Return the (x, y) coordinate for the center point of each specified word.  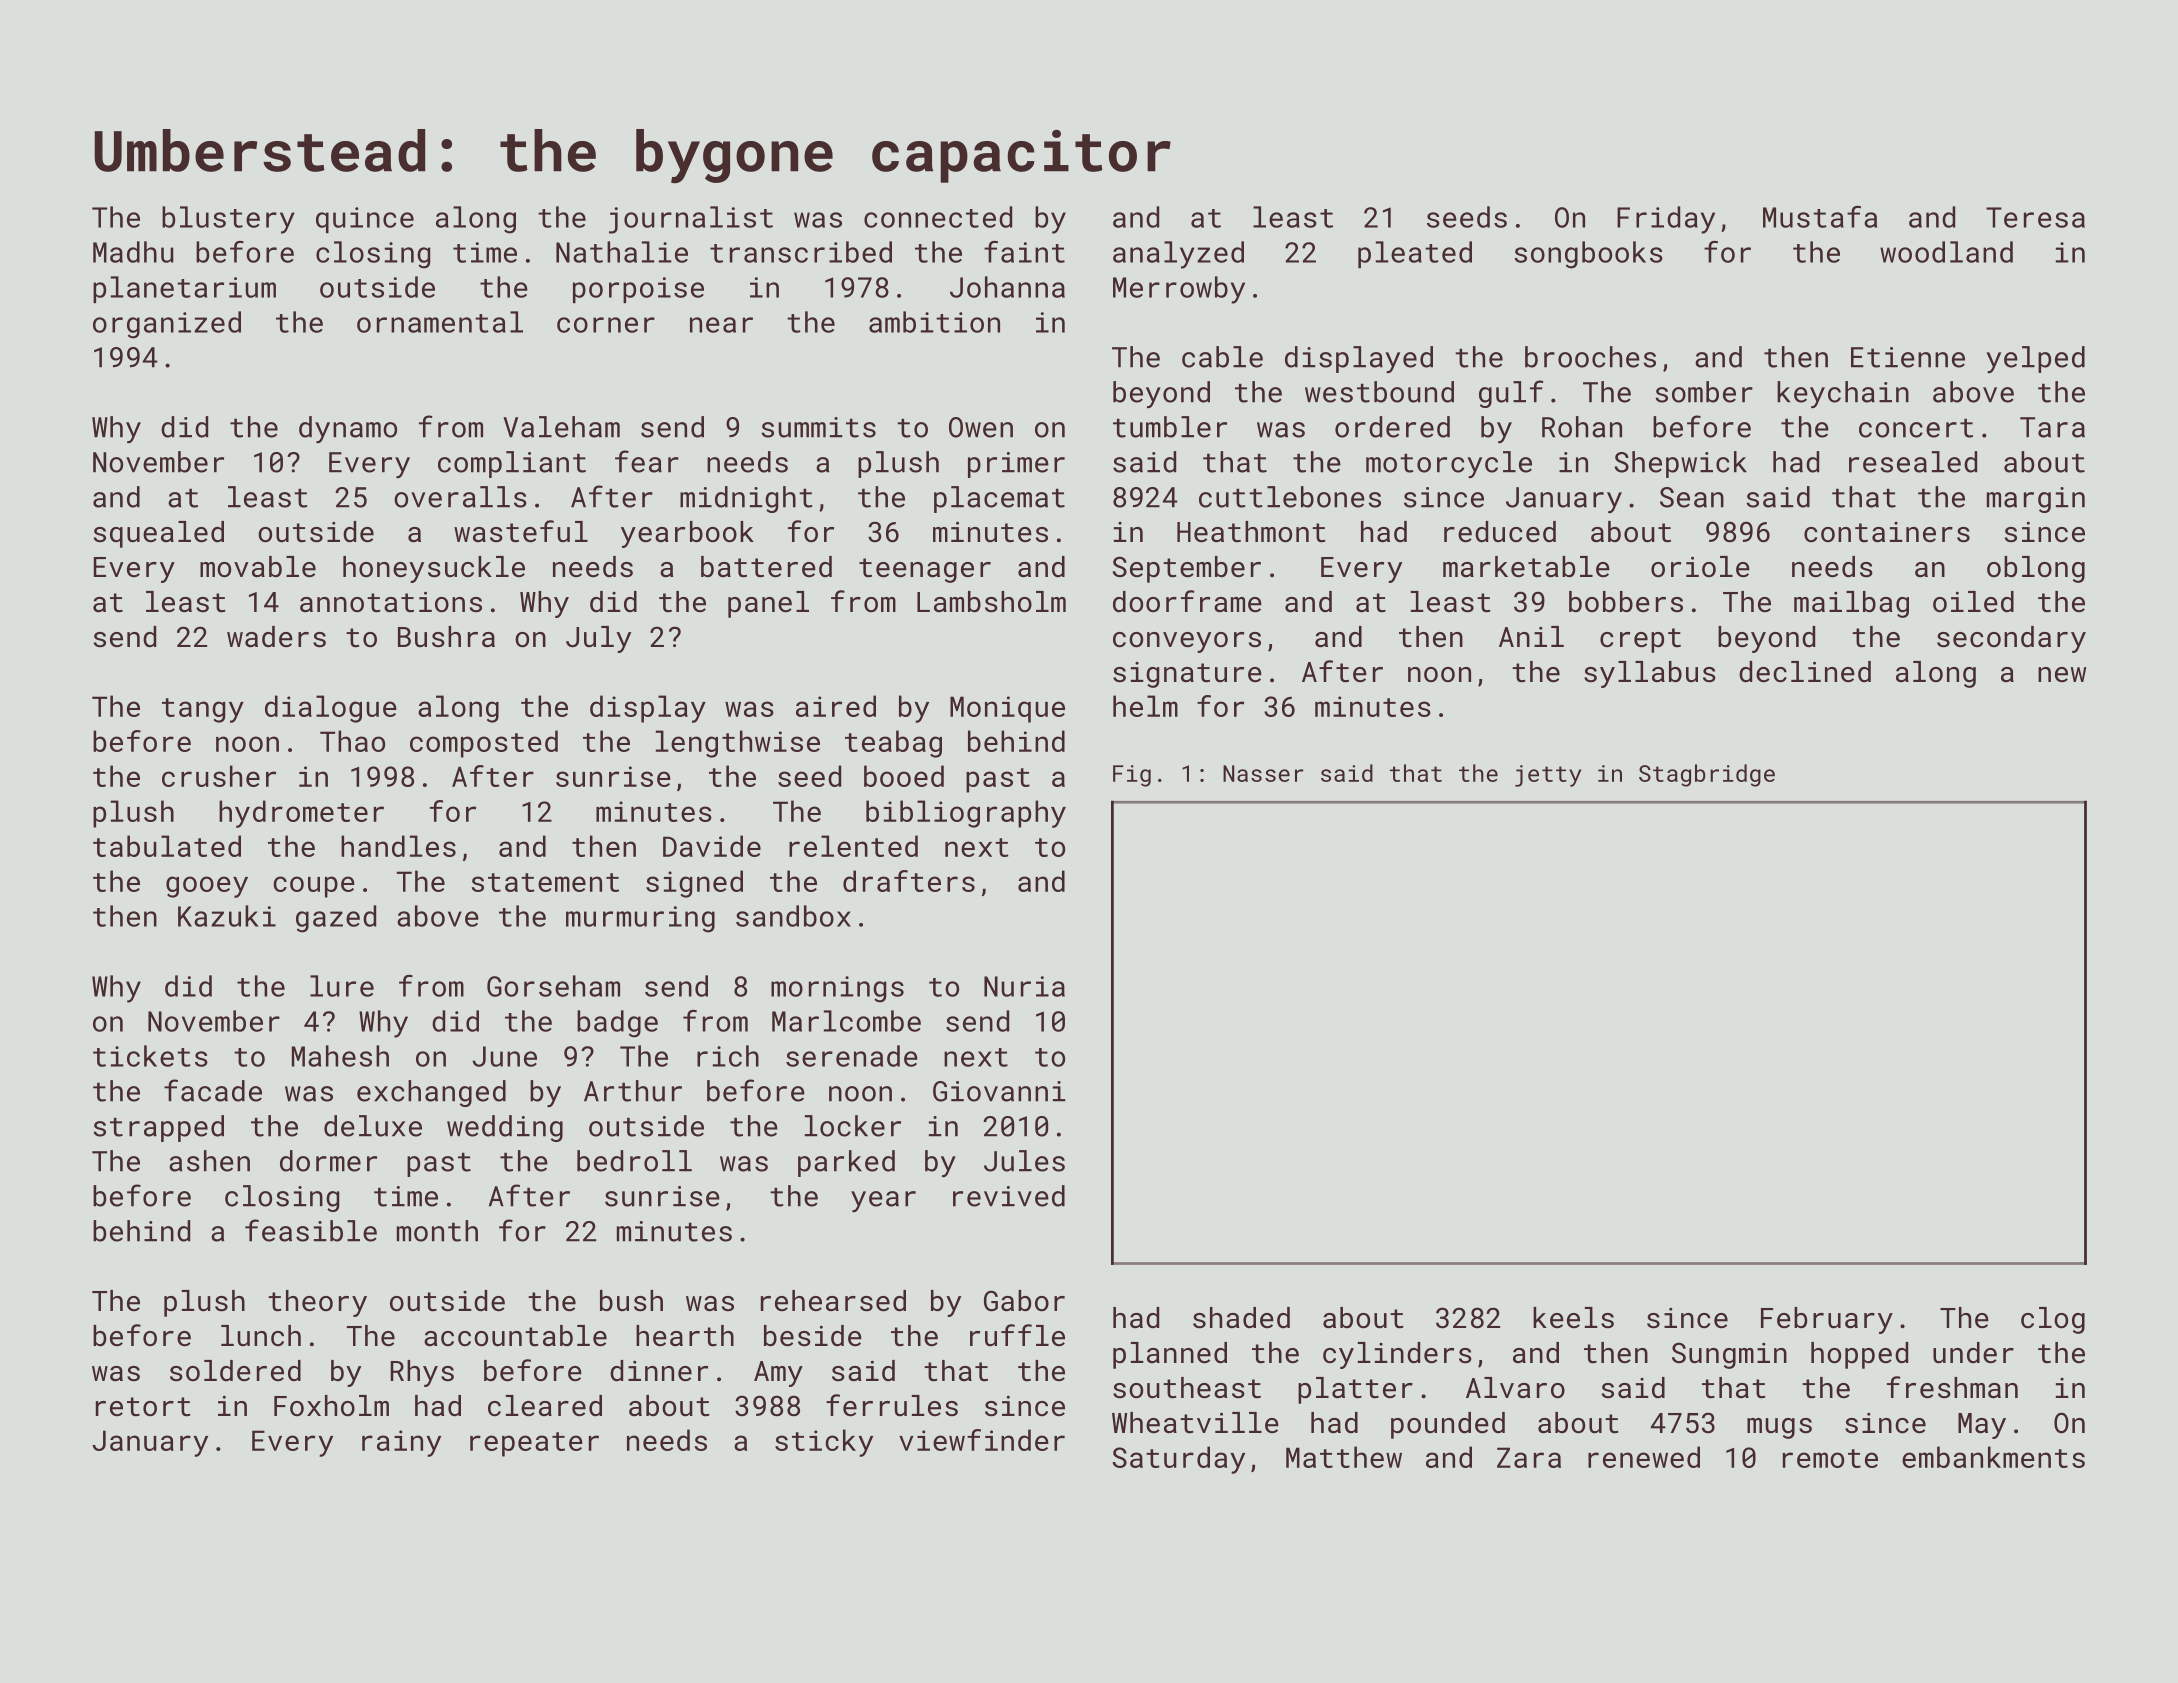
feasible (311, 1230)
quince (365, 220)
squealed (159, 534)
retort (143, 1407)
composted (484, 744)
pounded (1448, 1425)
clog (2053, 1320)
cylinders (1397, 1355)
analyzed (1178, 255)
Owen (981, 427)
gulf (1511, 394)
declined (1805, 672)
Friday (1666, 220)
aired (836, 706)
